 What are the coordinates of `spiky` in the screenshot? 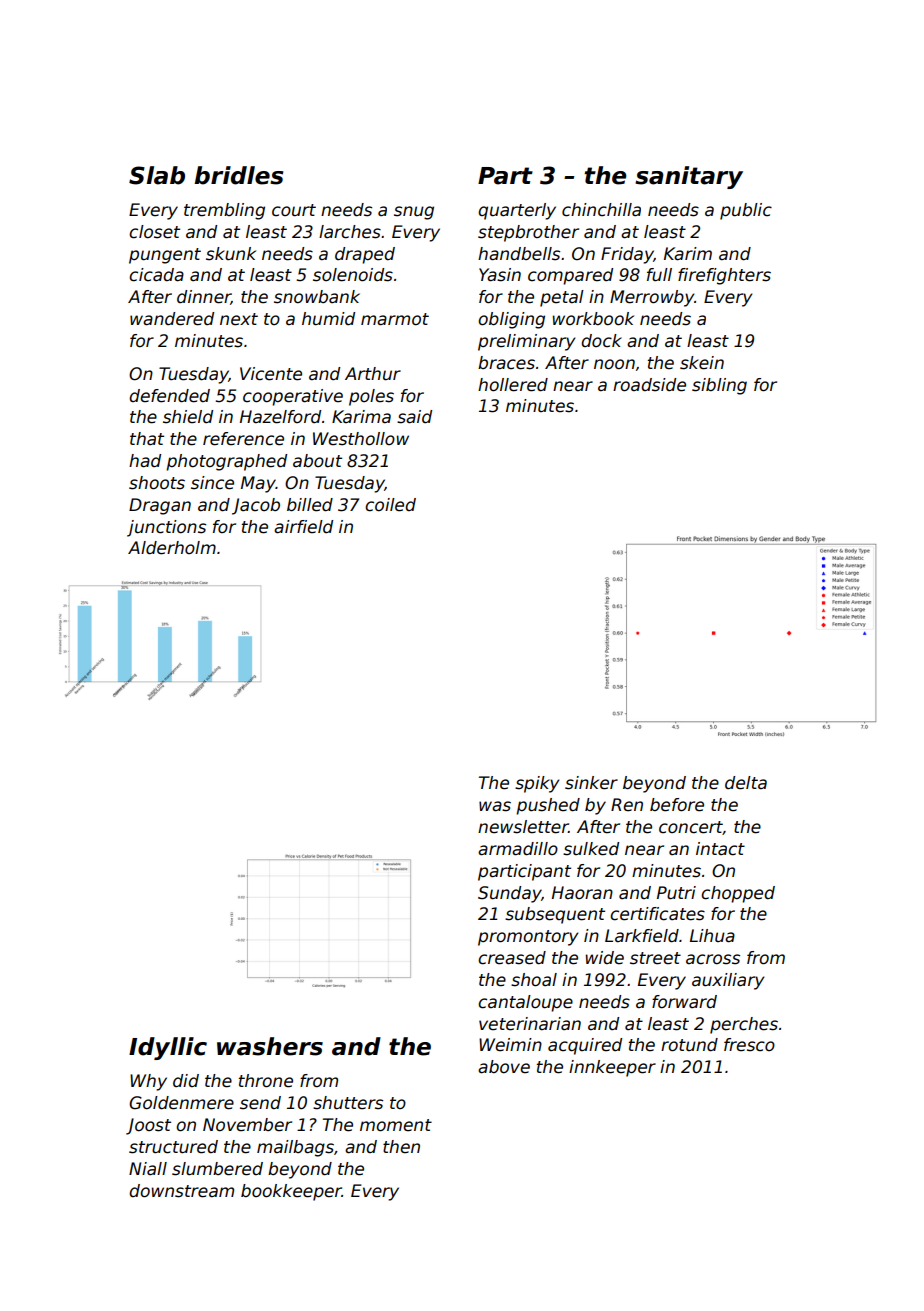 It's located at (537, 784).
